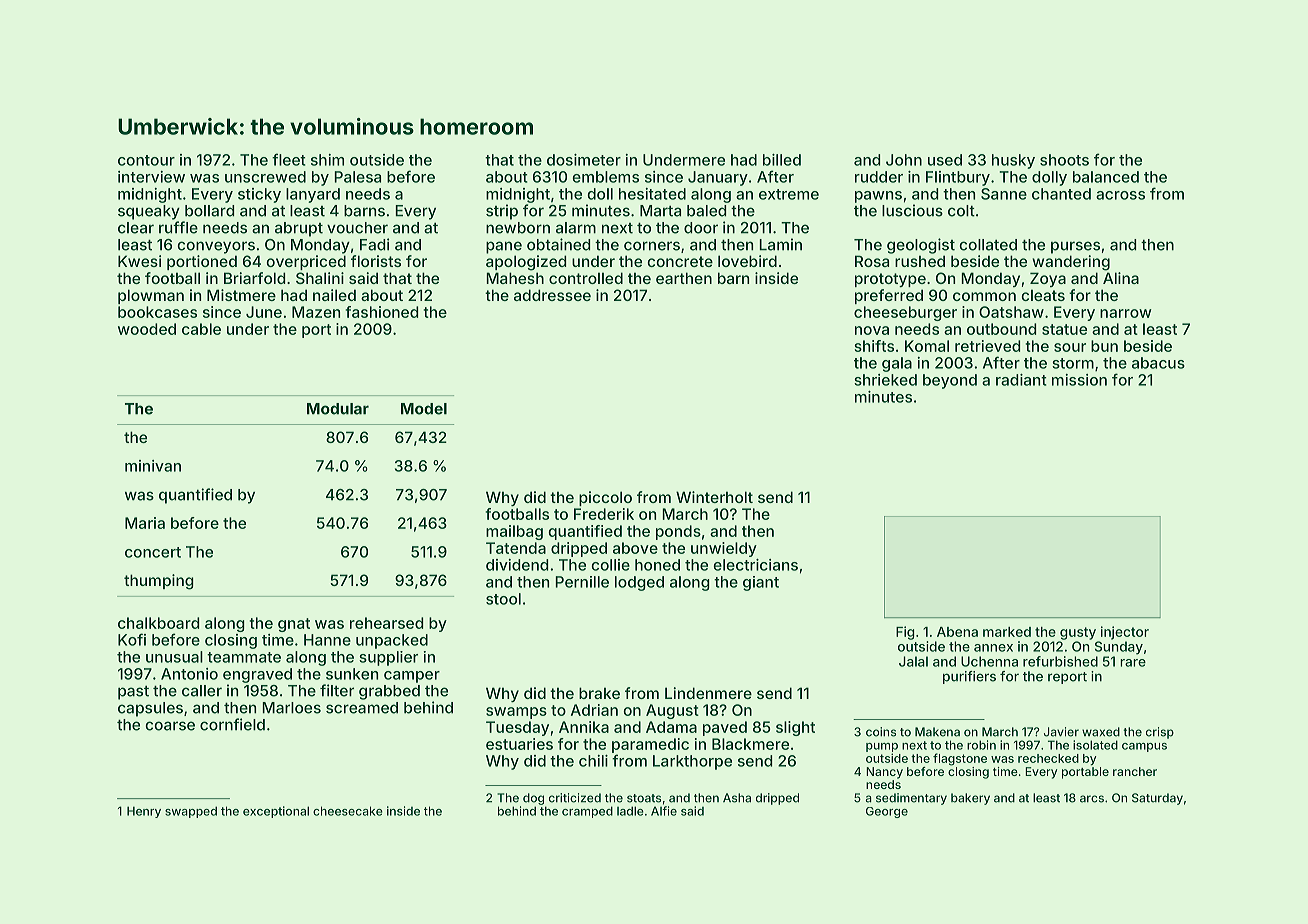 This screenshot has width=1308, height=924. I want to click on Maria, so click(145, 523).
